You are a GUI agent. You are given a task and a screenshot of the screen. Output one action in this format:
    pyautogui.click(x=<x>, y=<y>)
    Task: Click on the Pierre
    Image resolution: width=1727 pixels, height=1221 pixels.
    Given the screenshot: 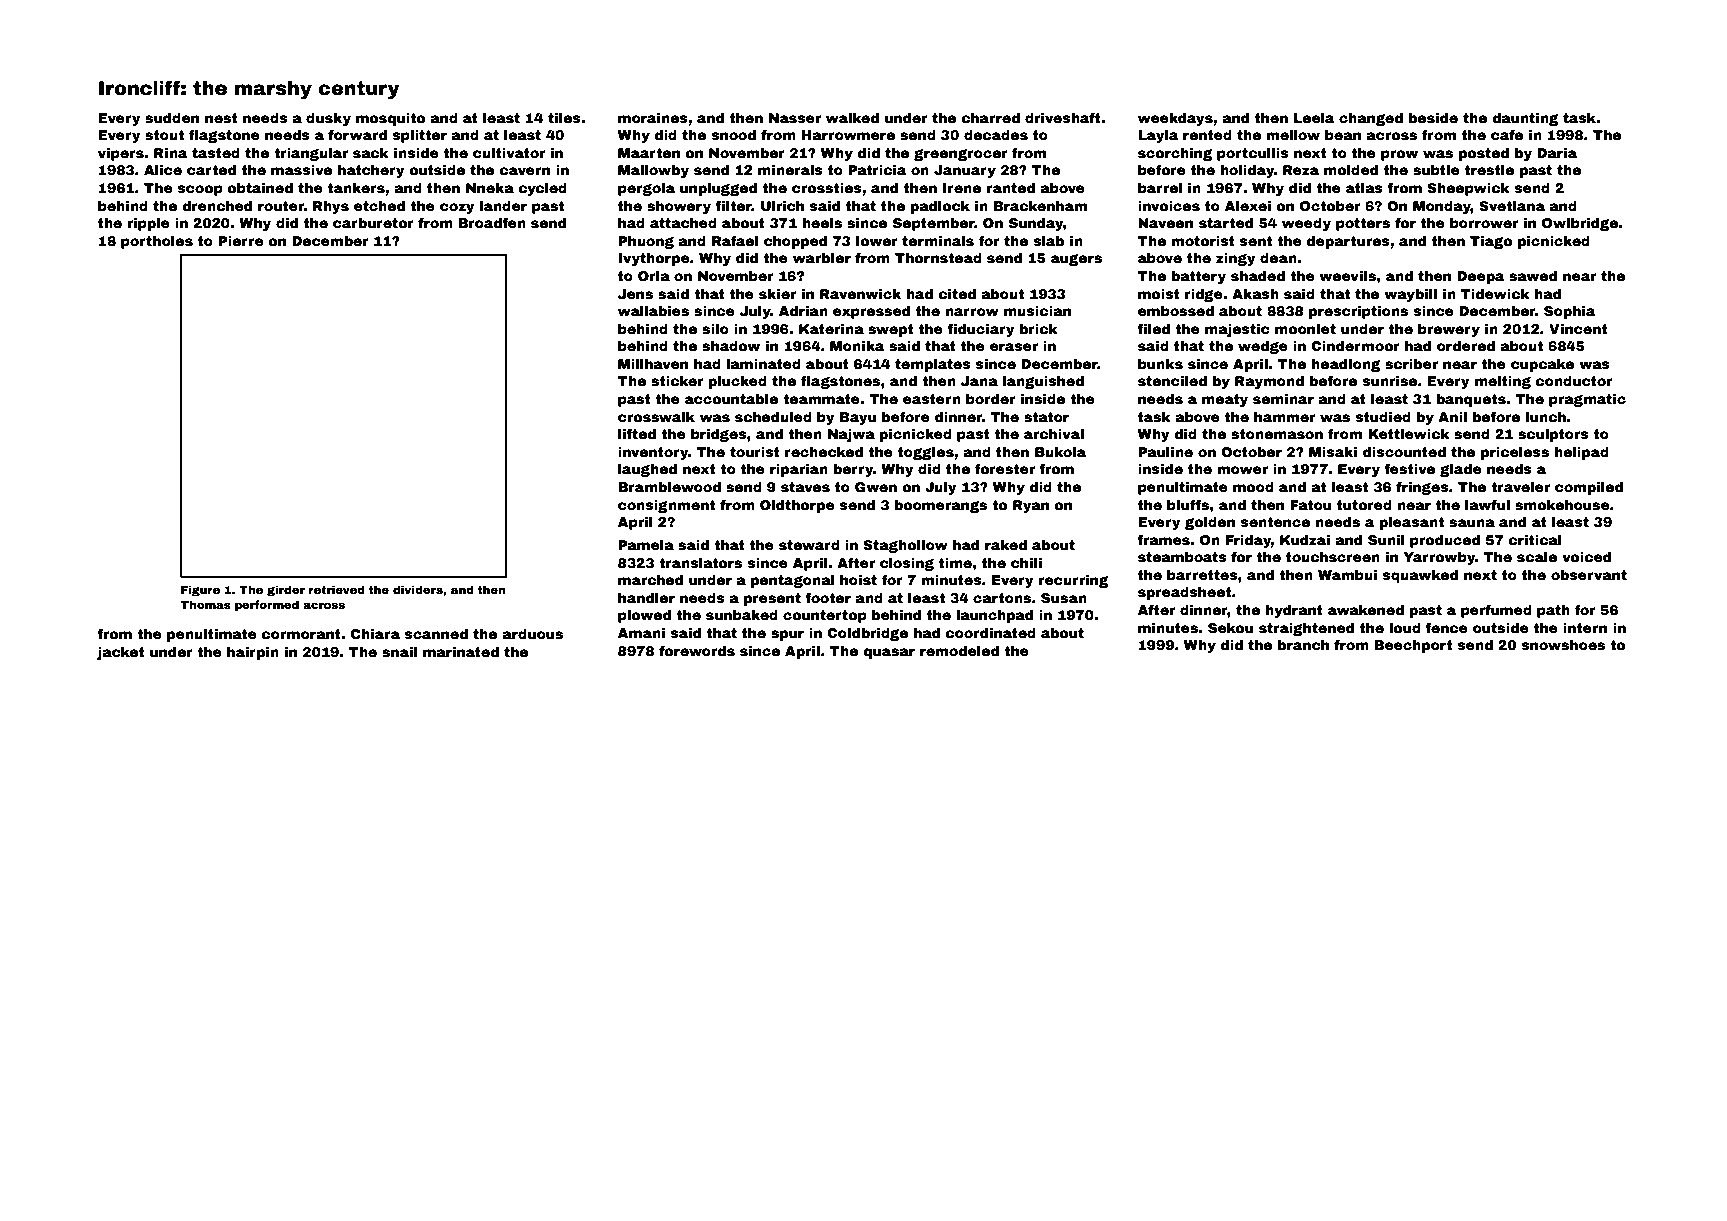 What is the action you would take?
    pyautogui.click(x=241, y=241)
